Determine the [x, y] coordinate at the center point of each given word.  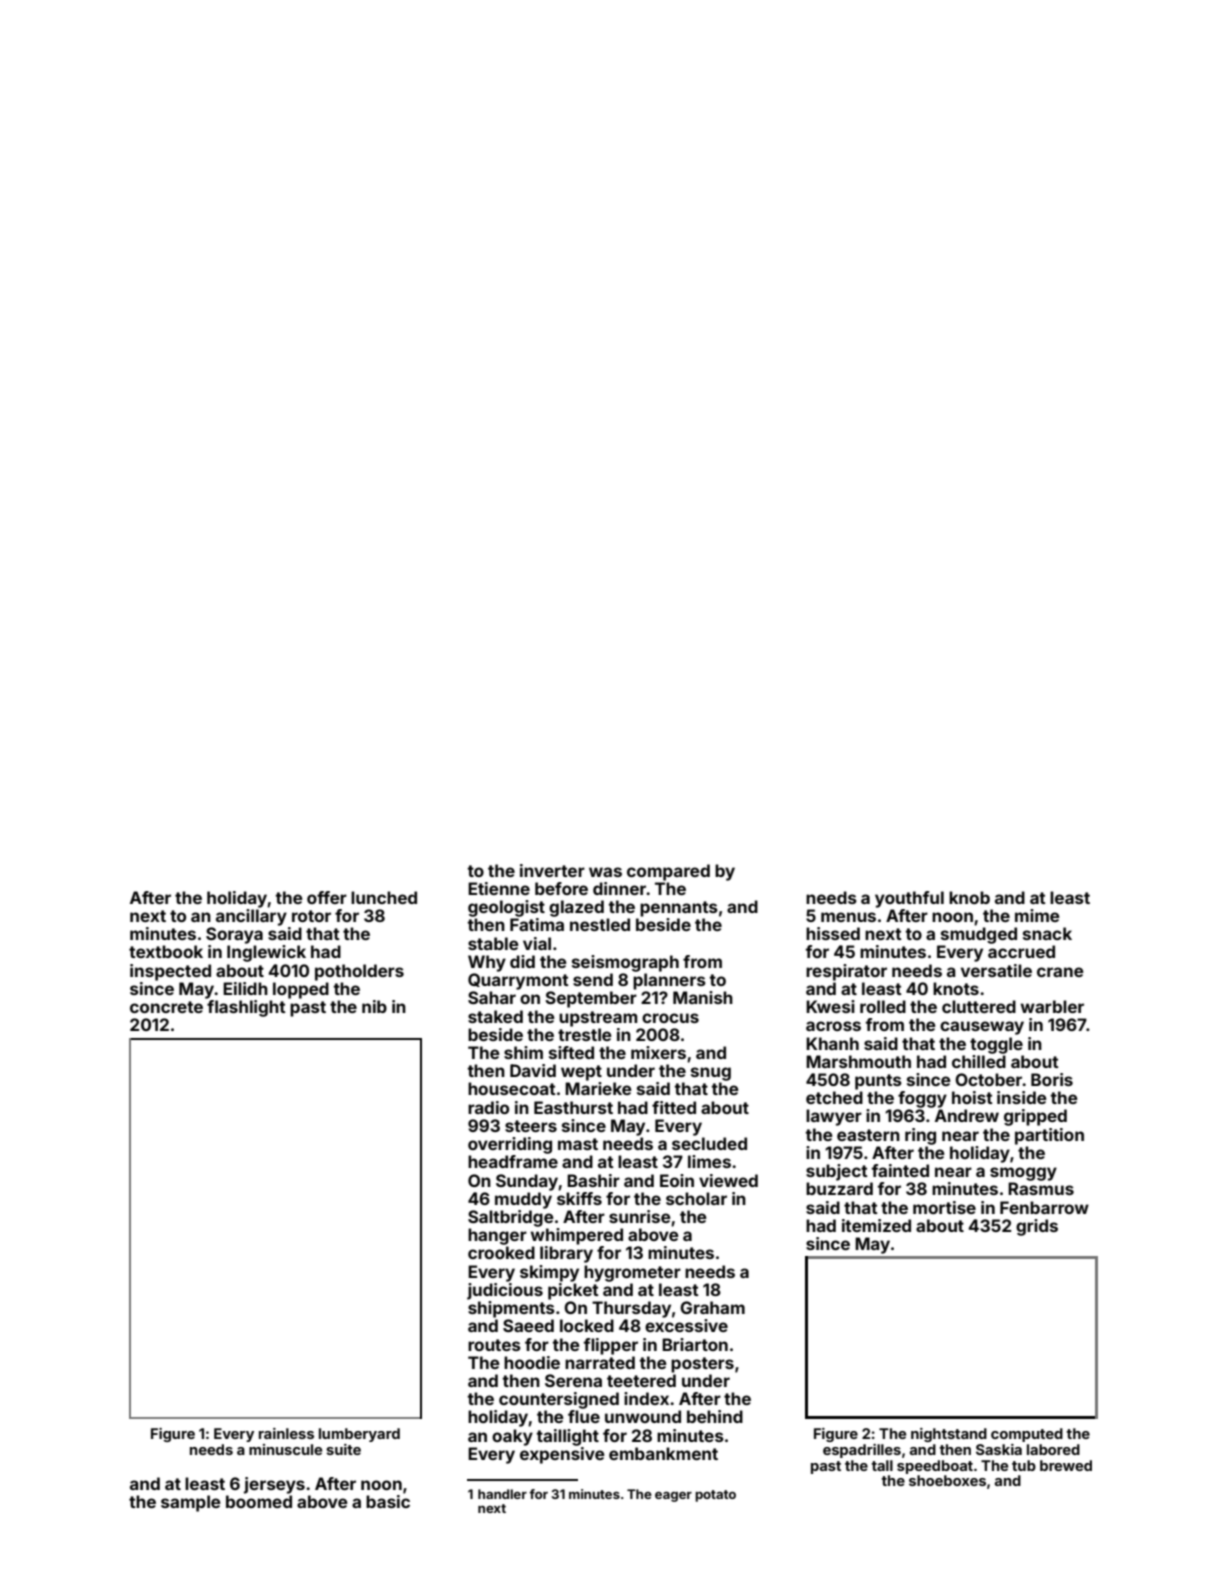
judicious [505, 1291]
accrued [1021, 951]
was [605, 872]
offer [327, 897]
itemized [876, 1225]
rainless [286, 1433]
